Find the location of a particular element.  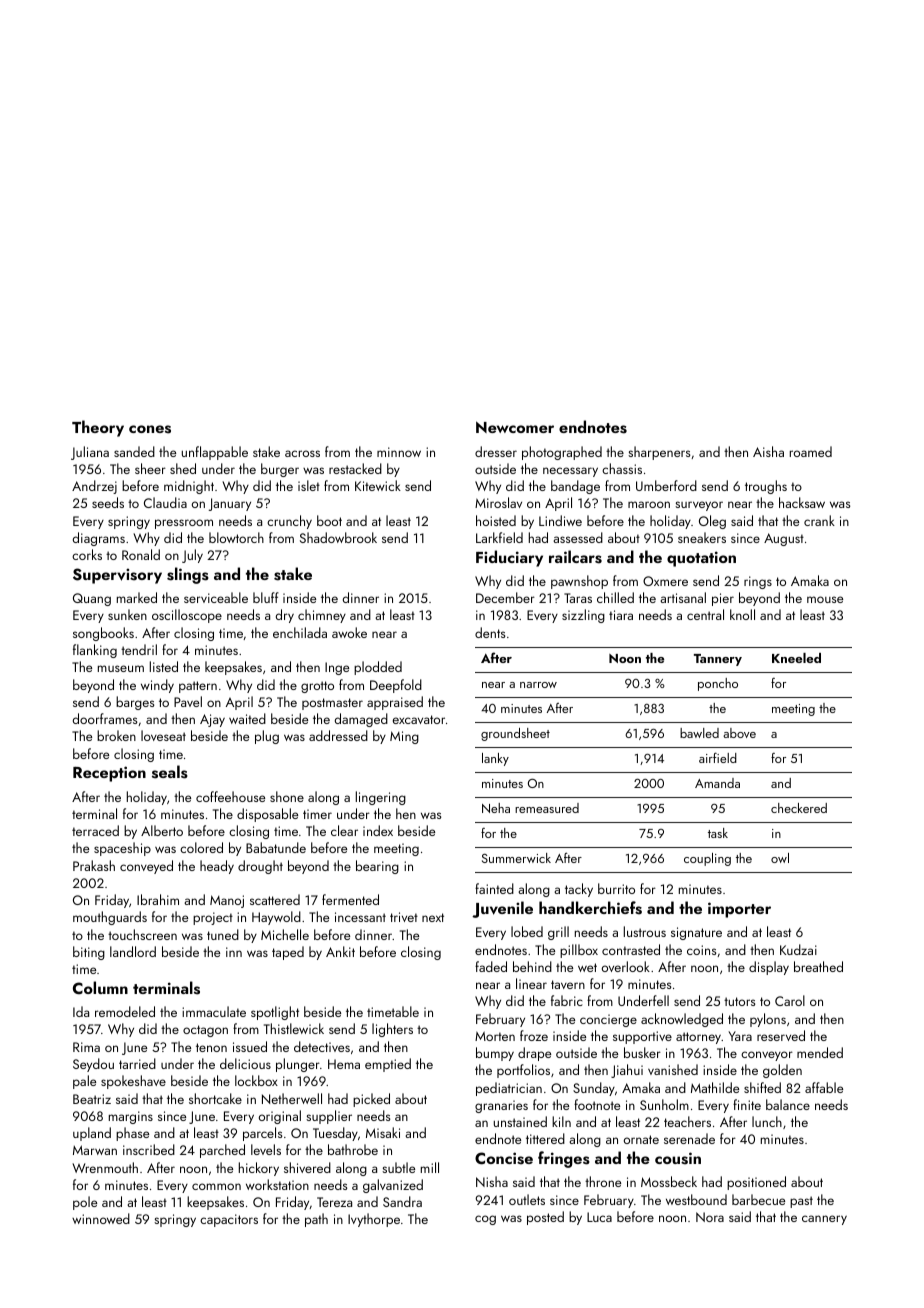

cones is located at coordinates (150, 429).
